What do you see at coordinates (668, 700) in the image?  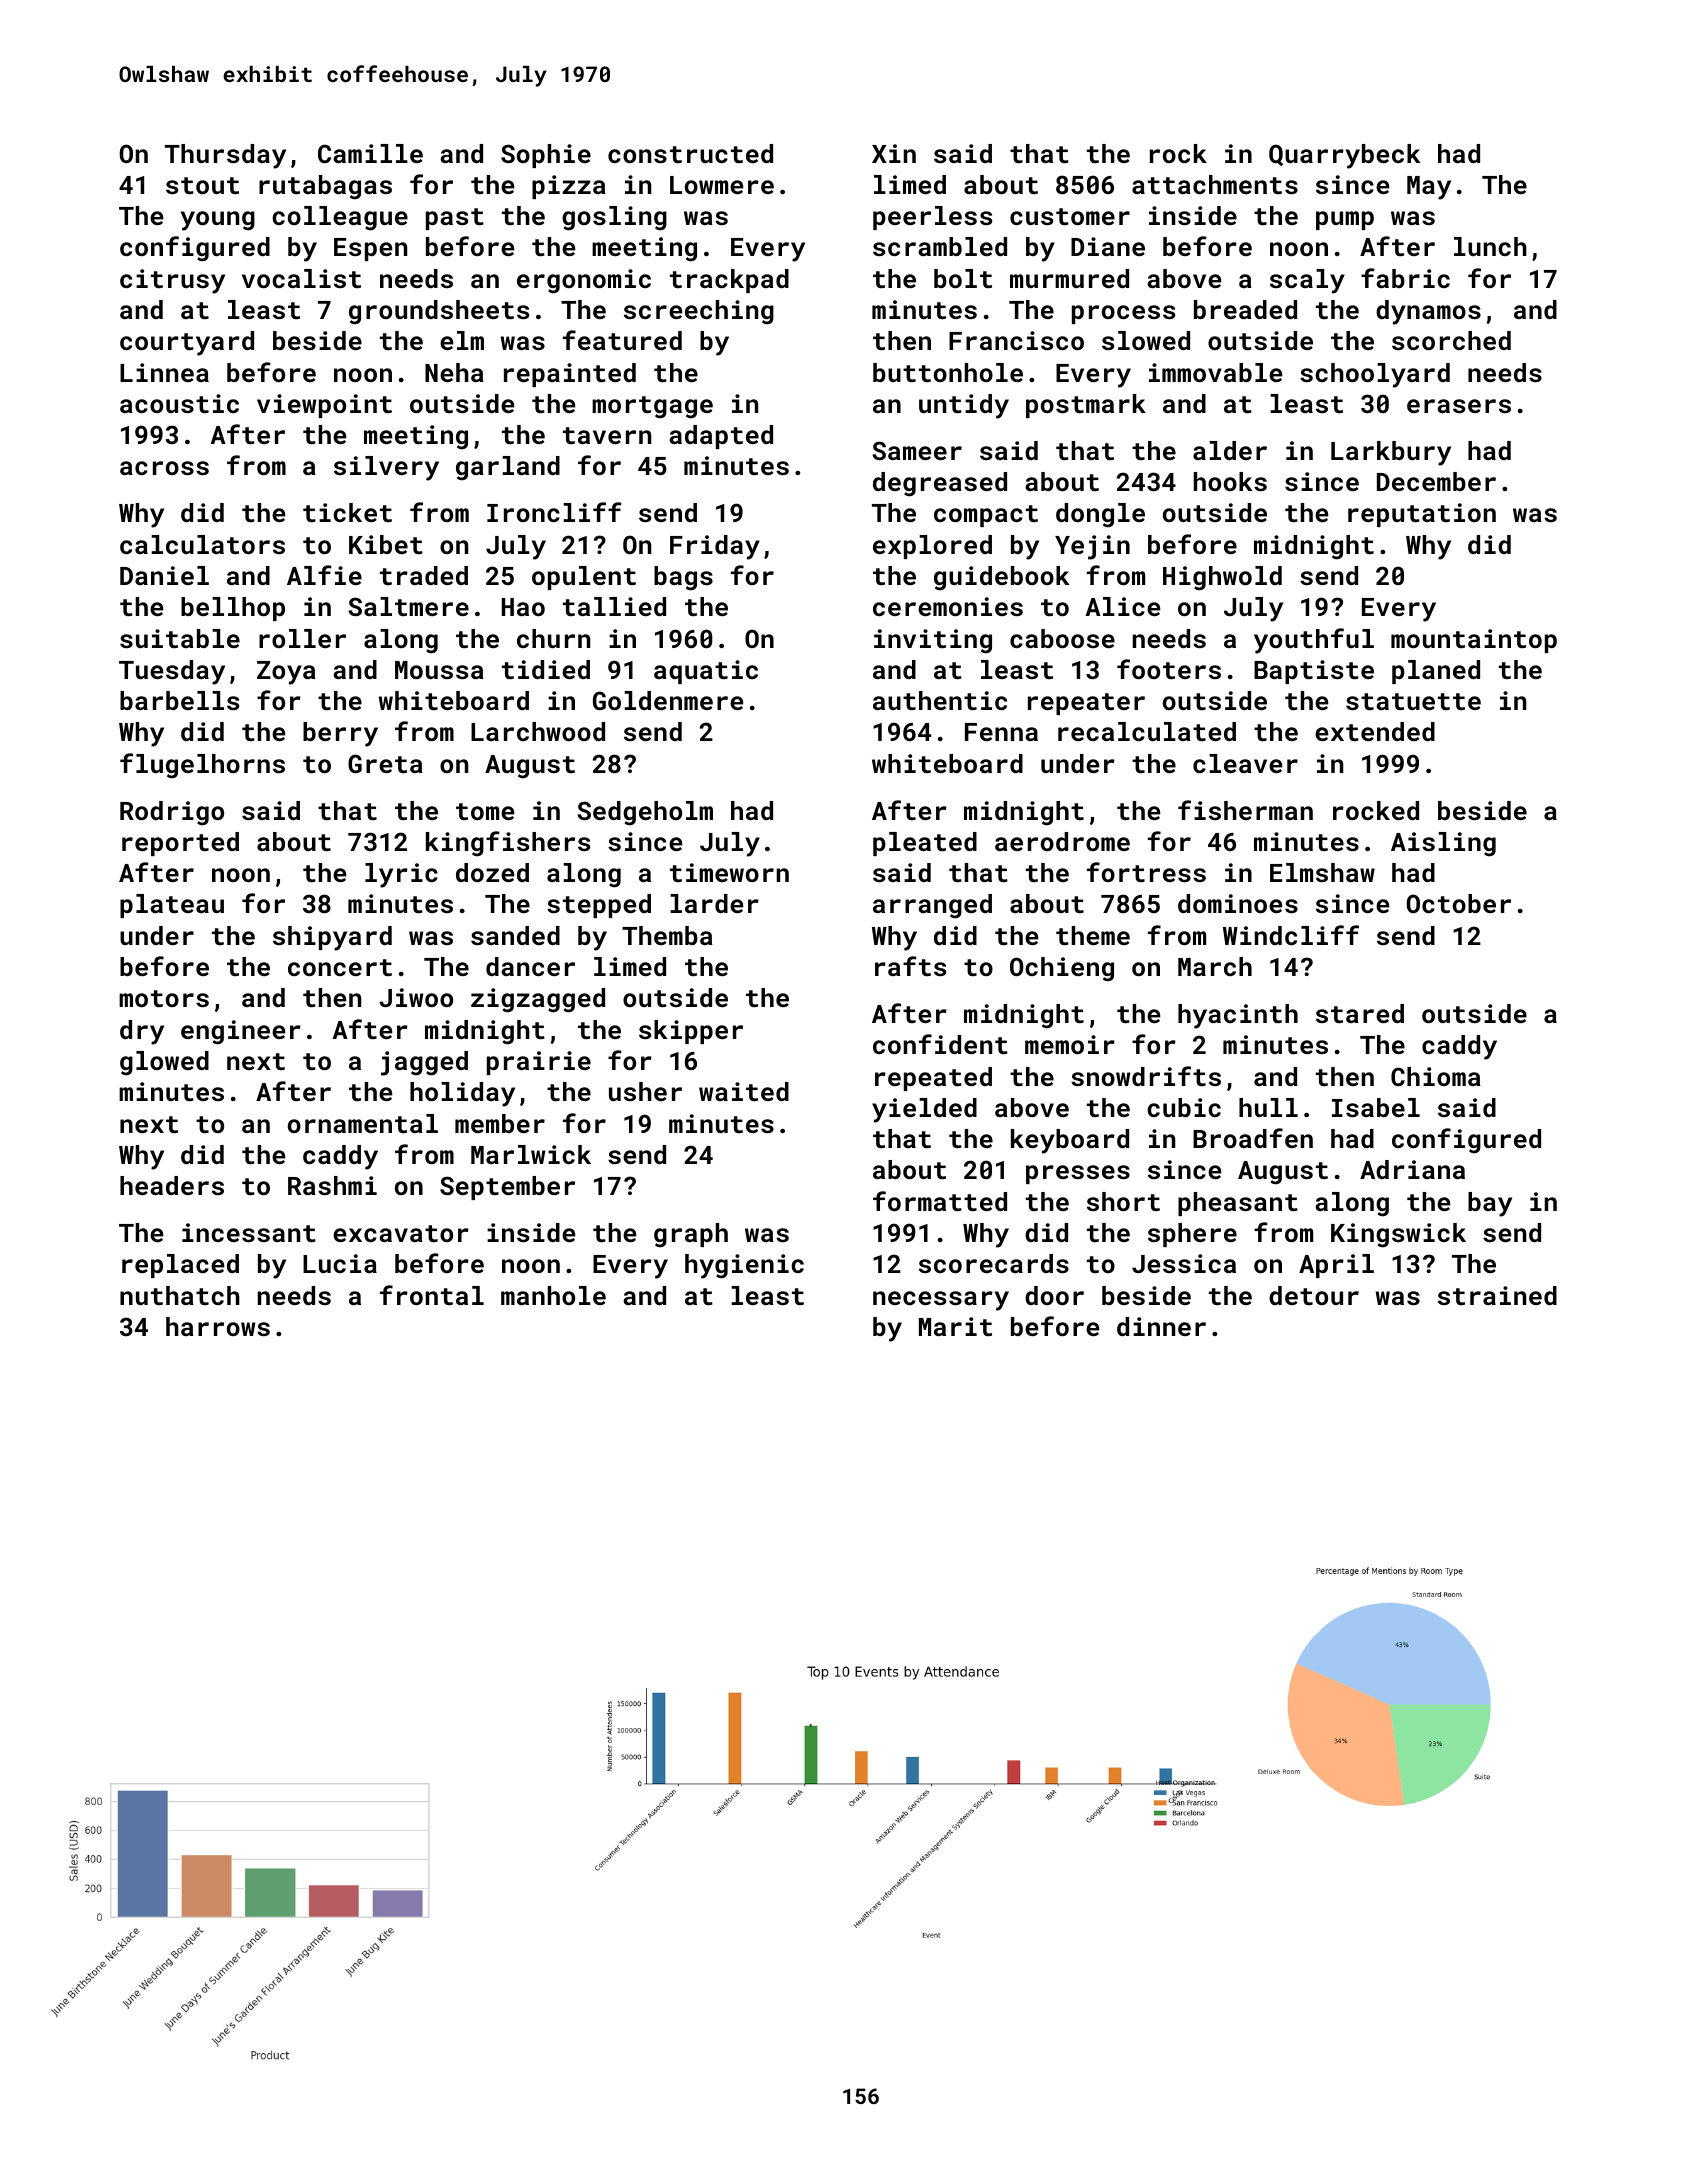 I see `Goldenmere` at bounding box center [668, 700].
